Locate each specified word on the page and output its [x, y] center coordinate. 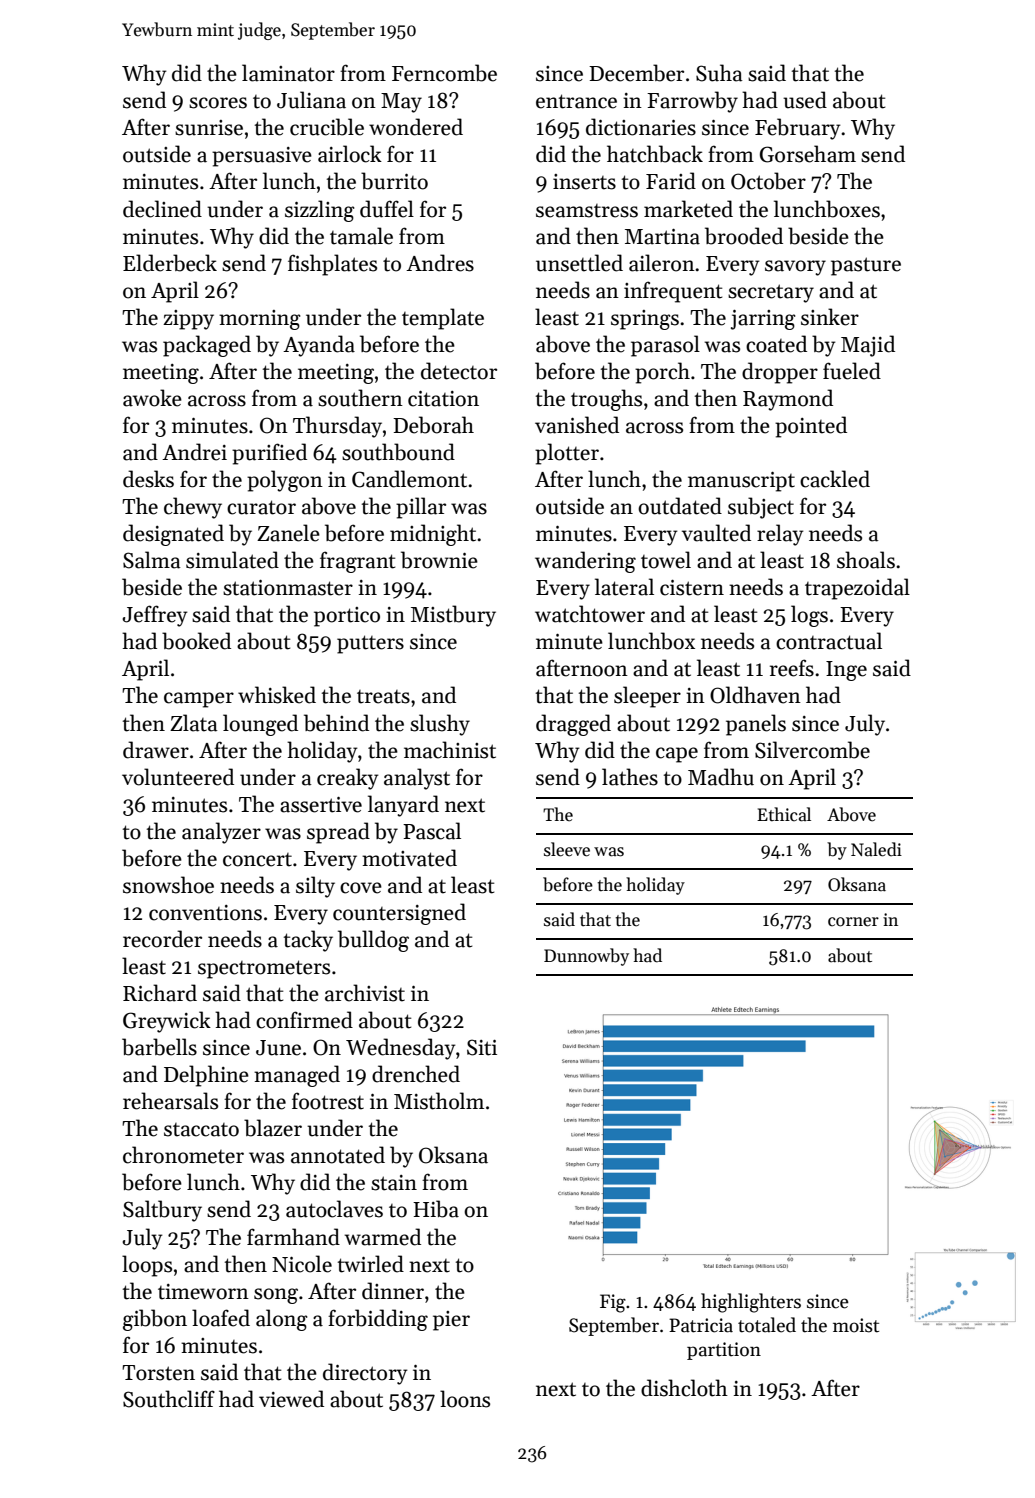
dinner [393, 1291]
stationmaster [288, 588]
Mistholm [439, 1101]
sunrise [209, 128]
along [281, 1320]
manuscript [741, 482]
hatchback [655, 154]
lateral [624, 587]
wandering [585, 562]
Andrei [194, 452]
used [805, 100]
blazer [273, 1128]
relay [780, 535]
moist [856, 1325]
